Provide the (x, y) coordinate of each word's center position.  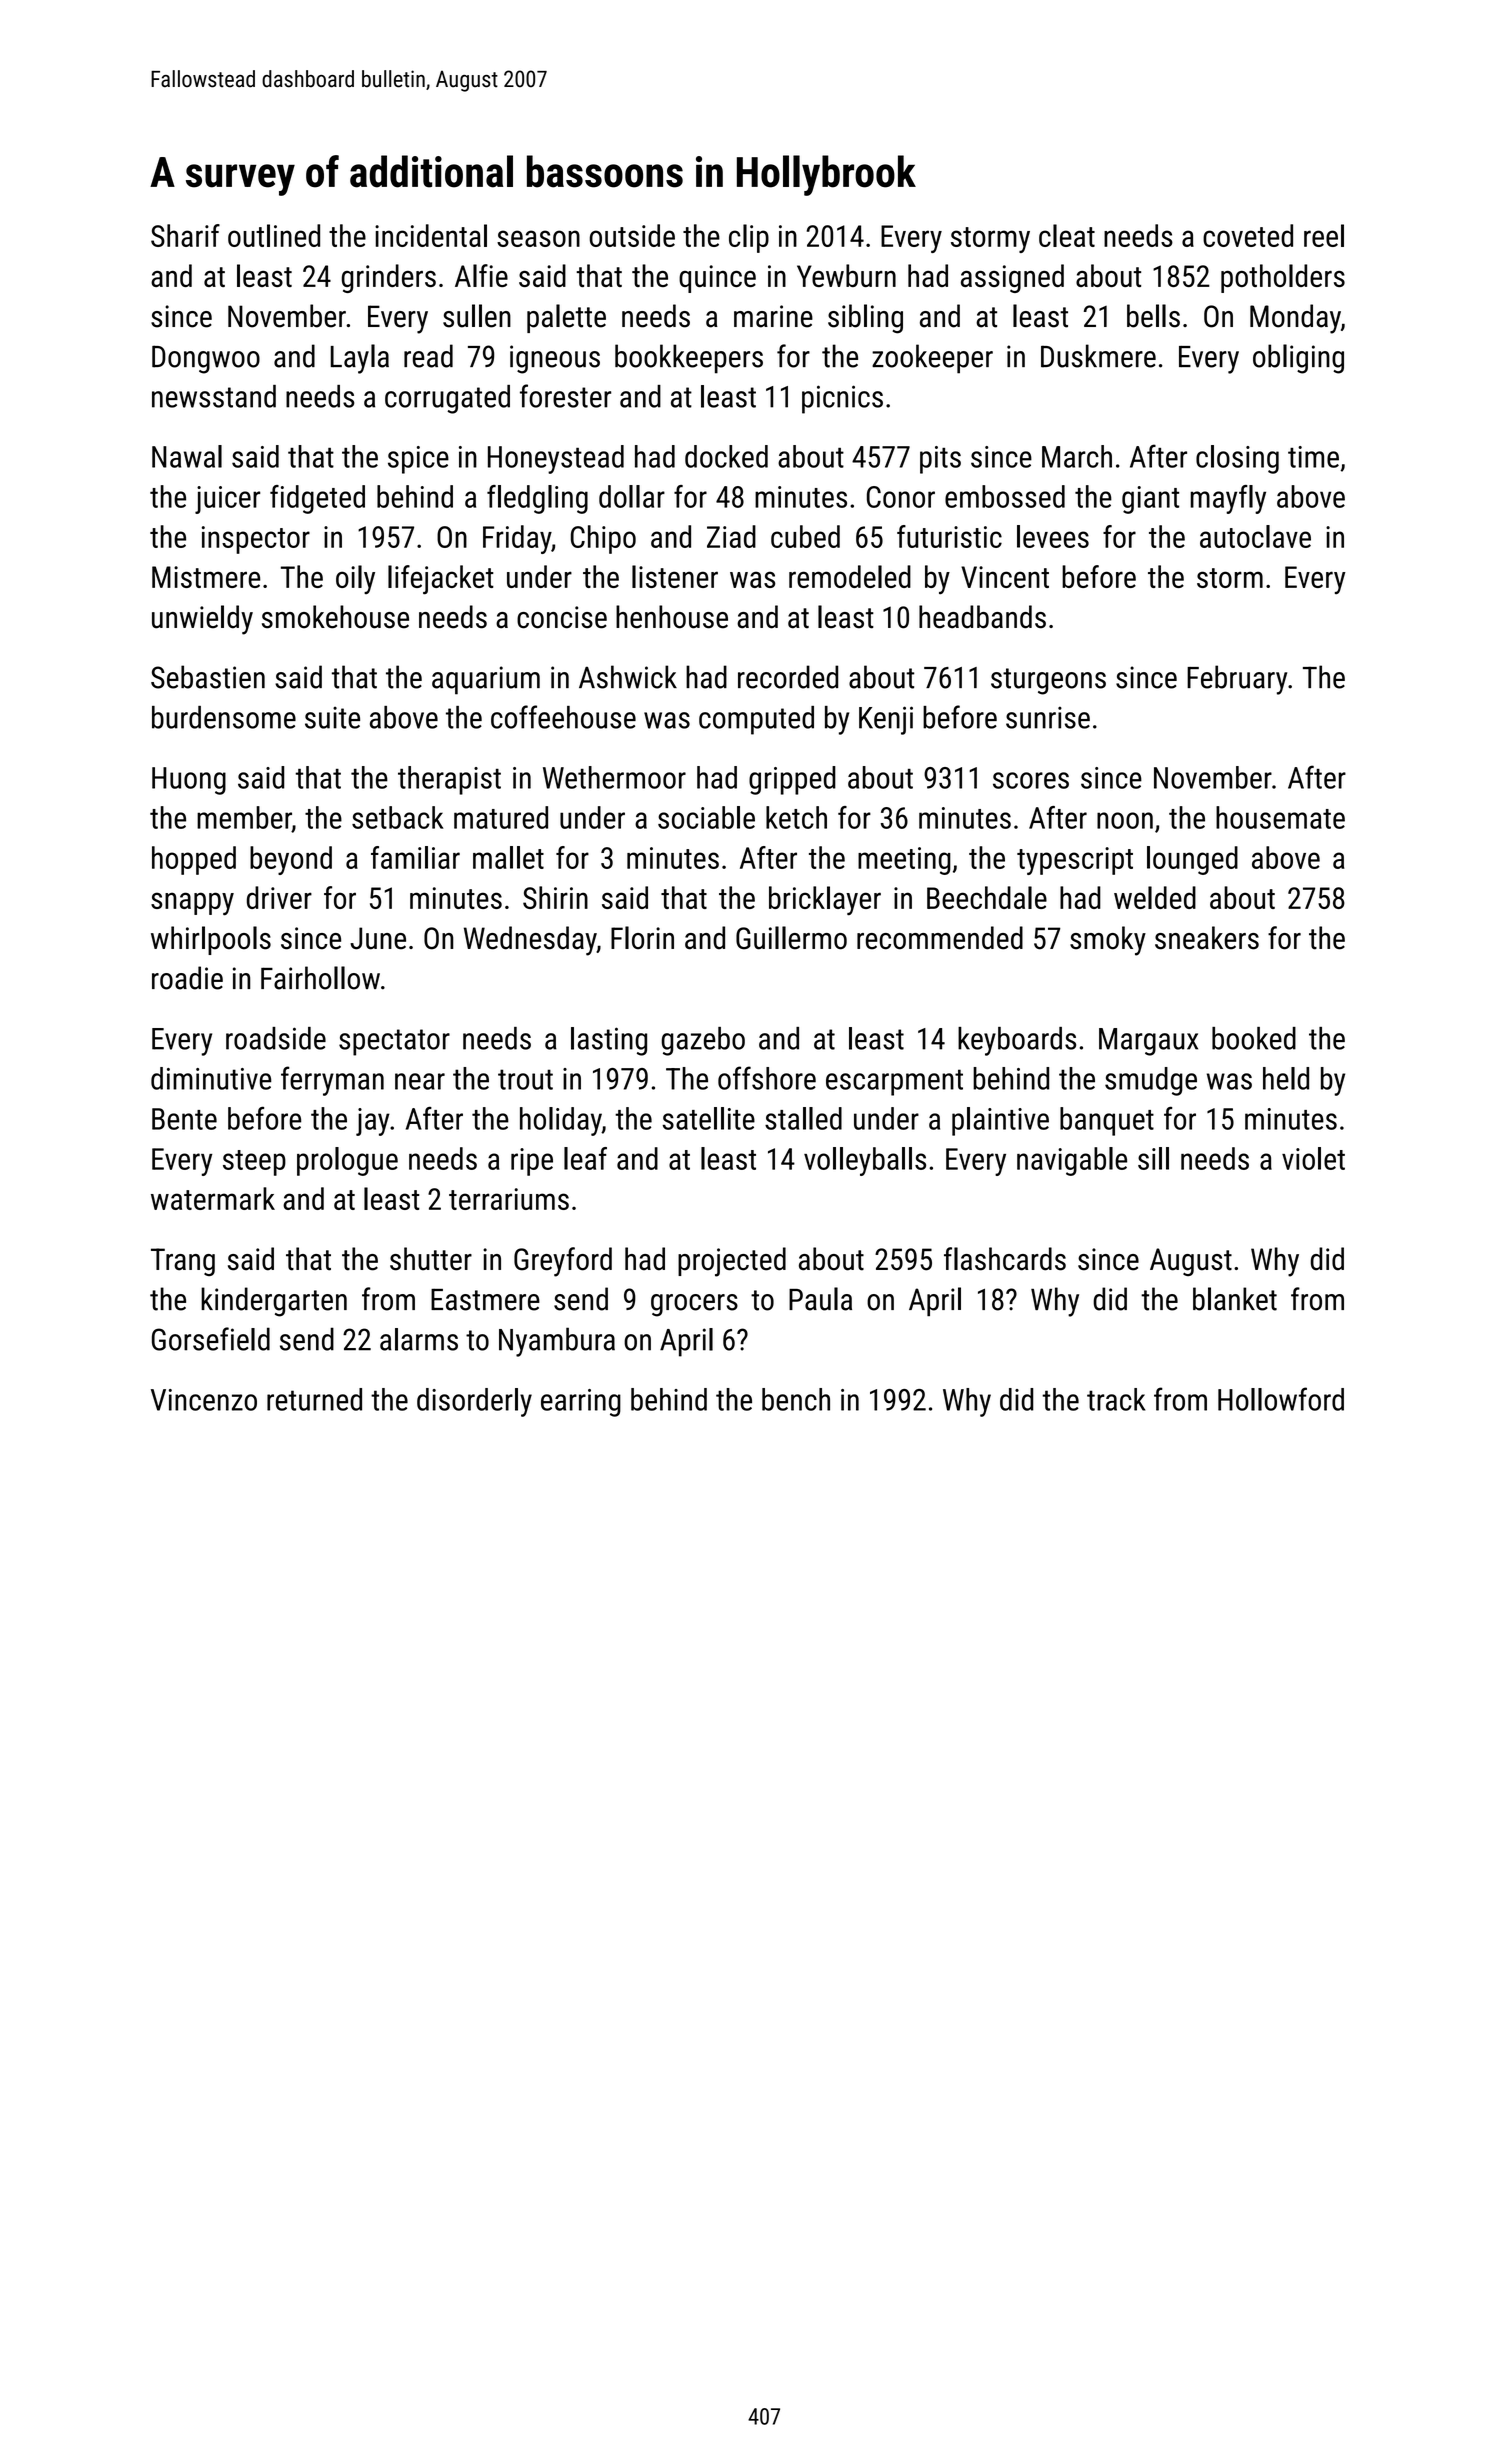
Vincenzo (204, 1400)
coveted (1248, 235)
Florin (642, 938)
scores (1031, 780)
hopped (194, 860)
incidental (431, 235)
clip (749, 238)
